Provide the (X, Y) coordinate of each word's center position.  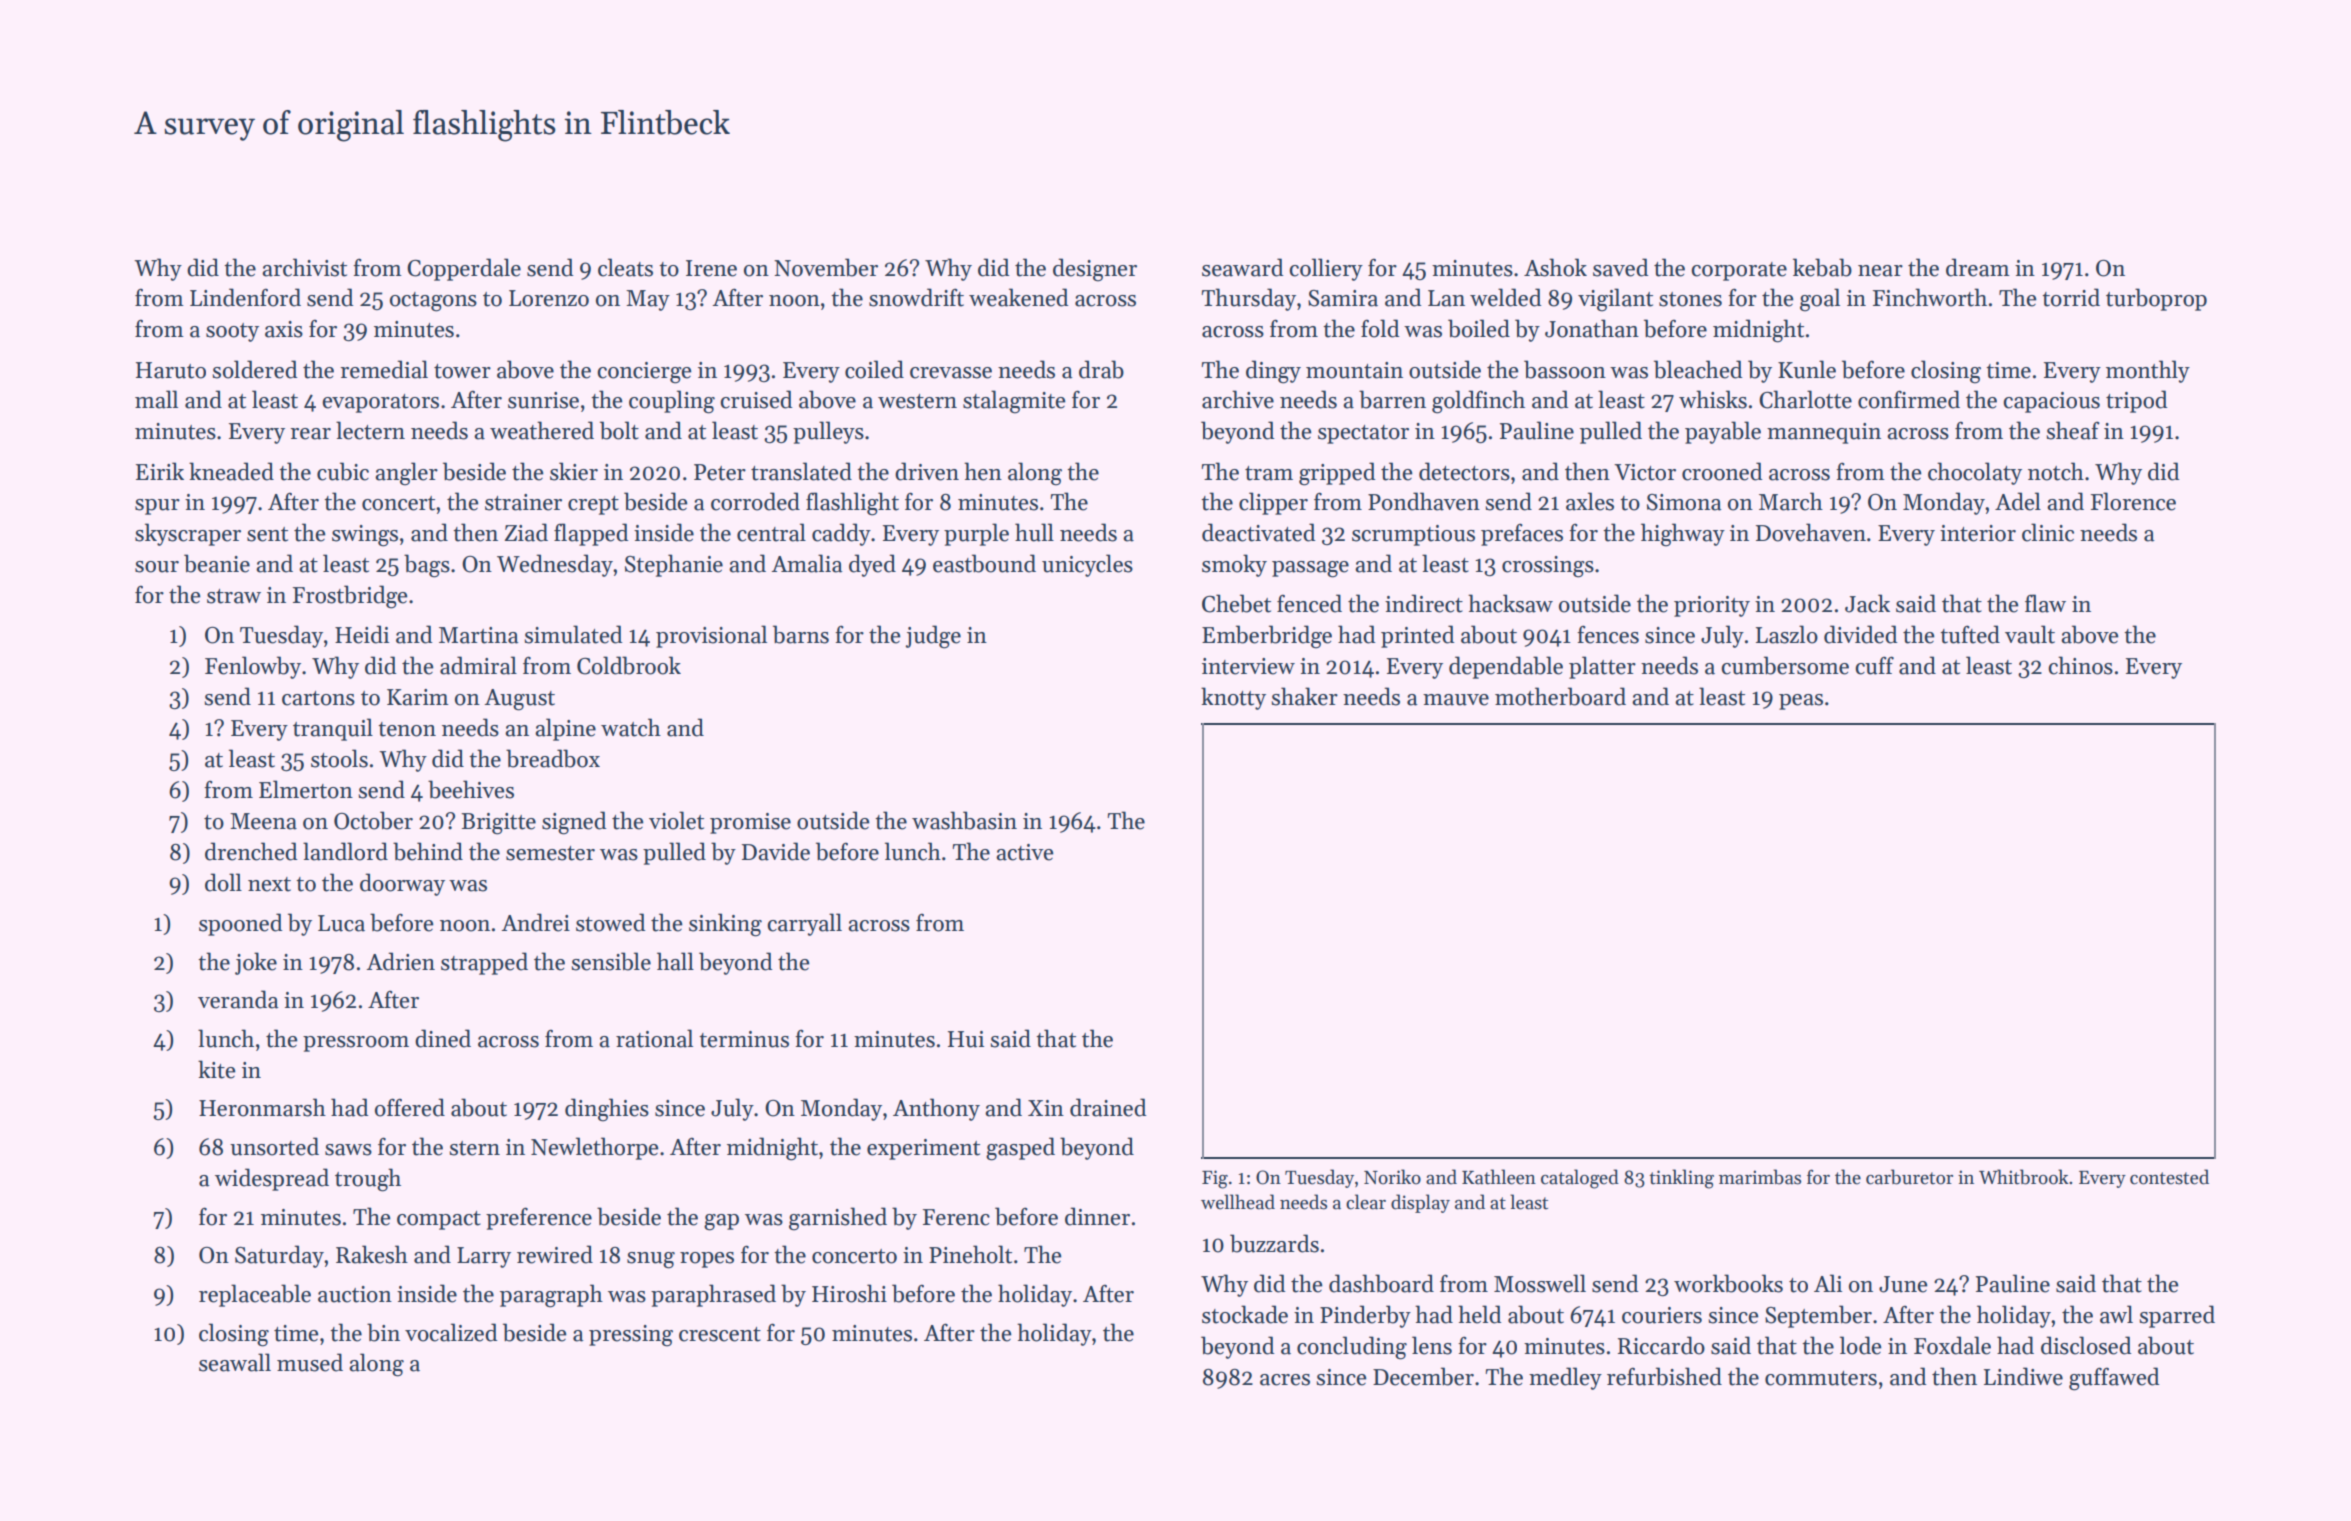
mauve (1456, 700)
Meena (263, 821)
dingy (1273, 372)
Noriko (1392, 1177)
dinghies (607, 1110)
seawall (235, 1362)
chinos (2080, 665)
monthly (2148, 371)
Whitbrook (2024, 1177)
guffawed (2114, 1379)
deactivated (1259, 532)
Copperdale (464, 269)
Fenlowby (253, 667)
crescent (720, 1334)
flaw (2045, 603)
